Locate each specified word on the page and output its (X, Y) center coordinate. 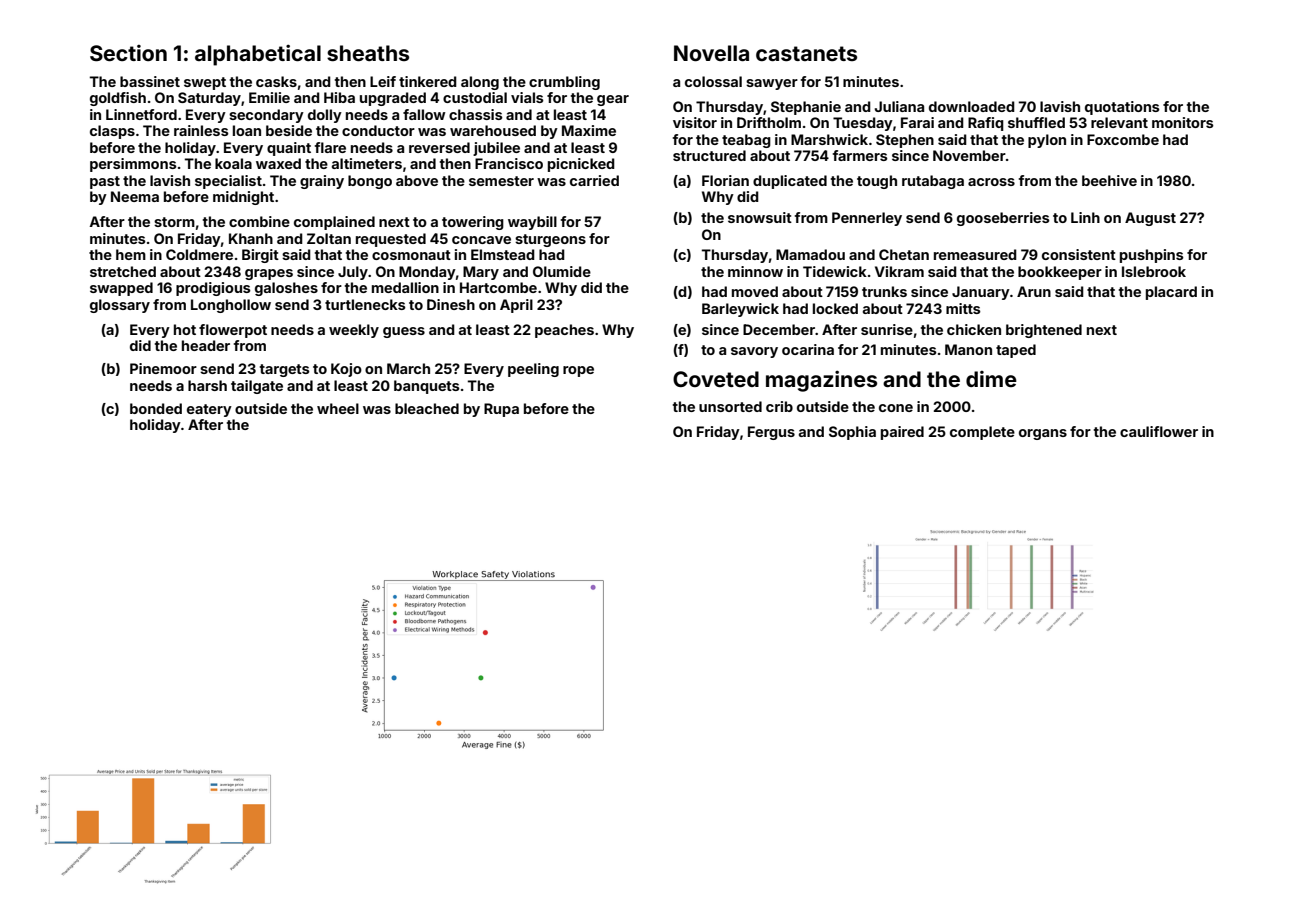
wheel (338, 408)
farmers (860, 155)
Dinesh (451, 304)
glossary (120, 306)
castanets (806, 53)
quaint (289, 149)
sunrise (887, 329)
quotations (1122, 108)
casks (276, 81)
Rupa (501, 410)
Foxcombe (1123, 139)
